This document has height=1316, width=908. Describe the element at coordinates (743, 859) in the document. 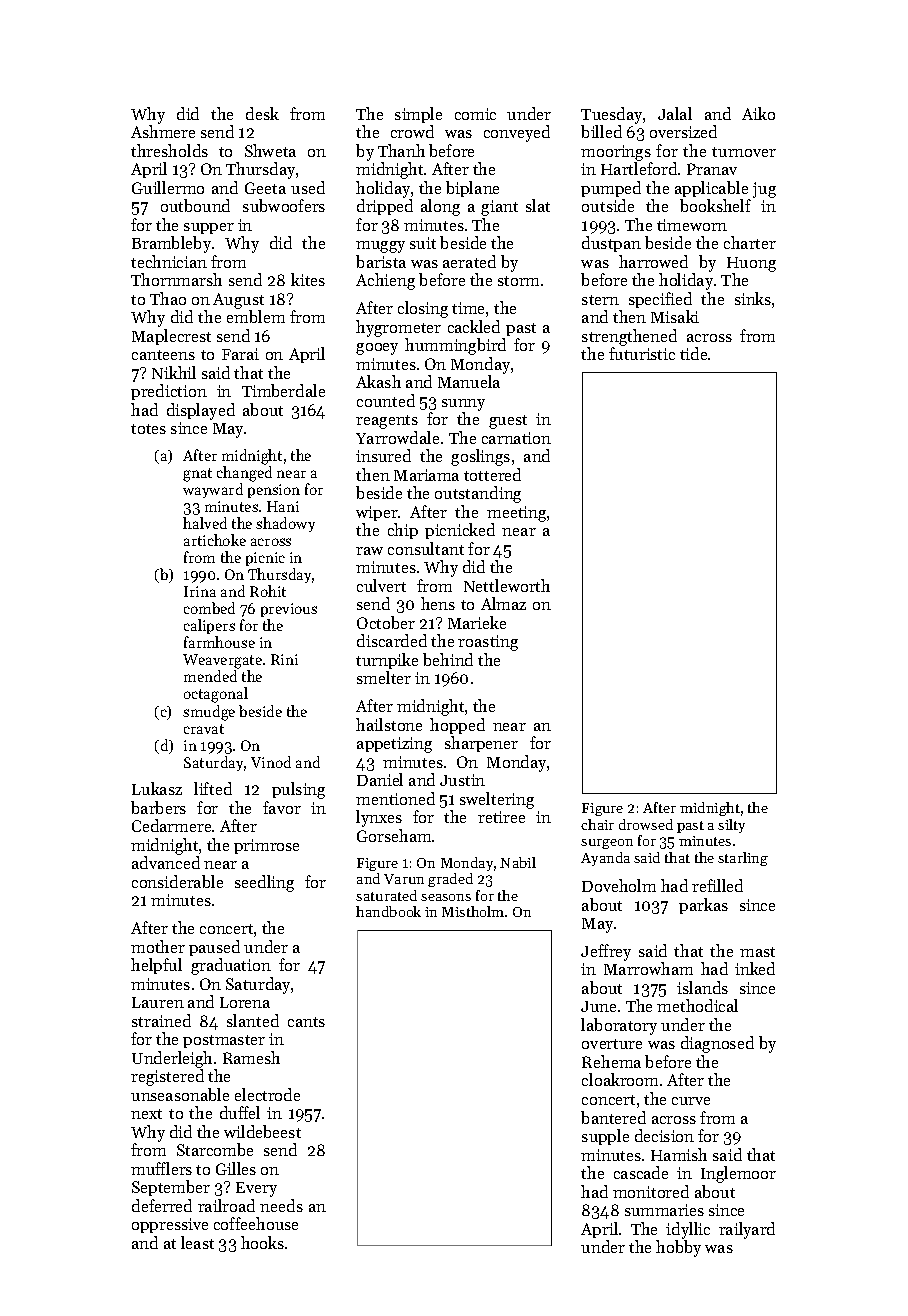

I see `starling` at that location.
